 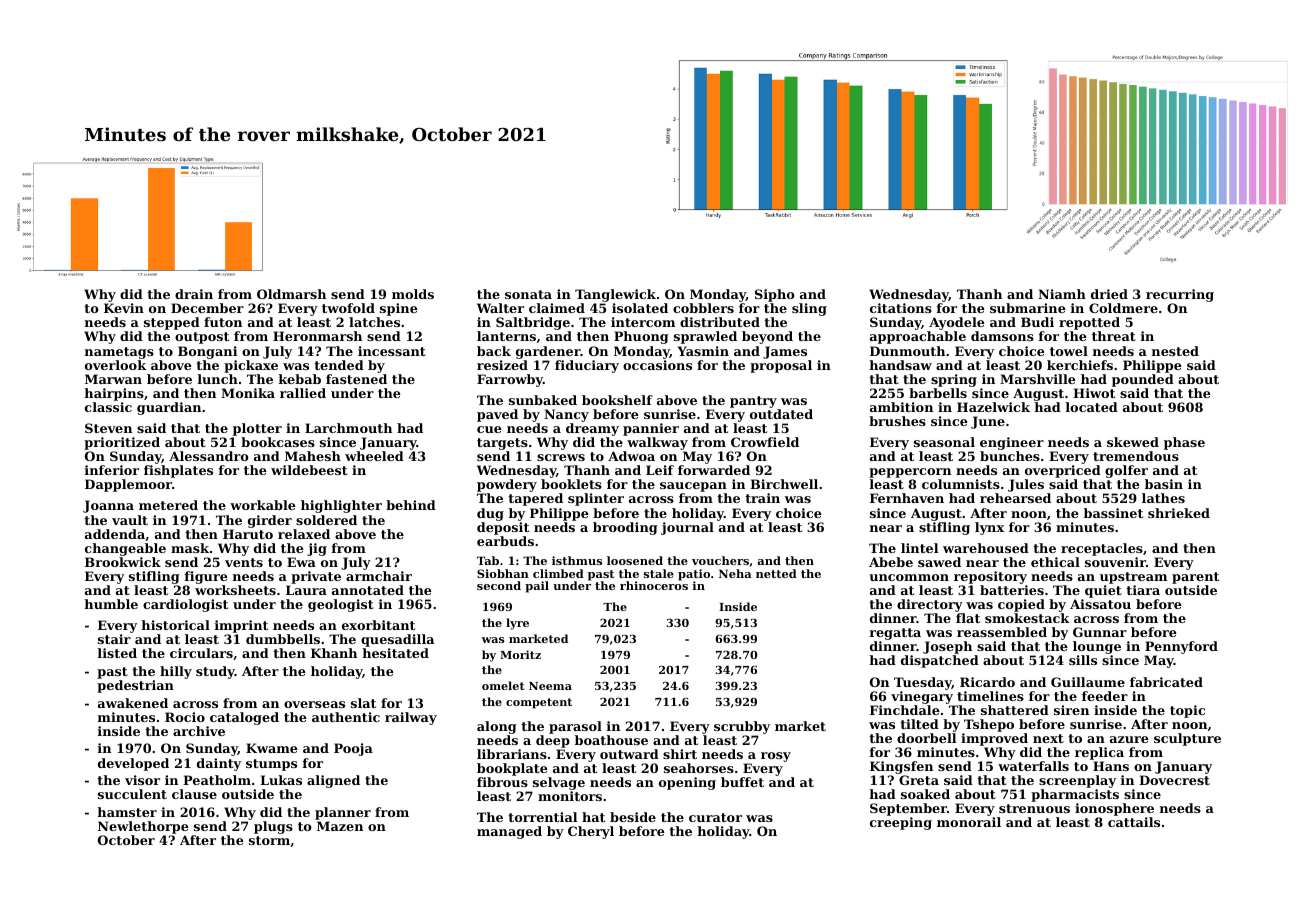 I want to click on monorail, so click(x=969, y=822).
